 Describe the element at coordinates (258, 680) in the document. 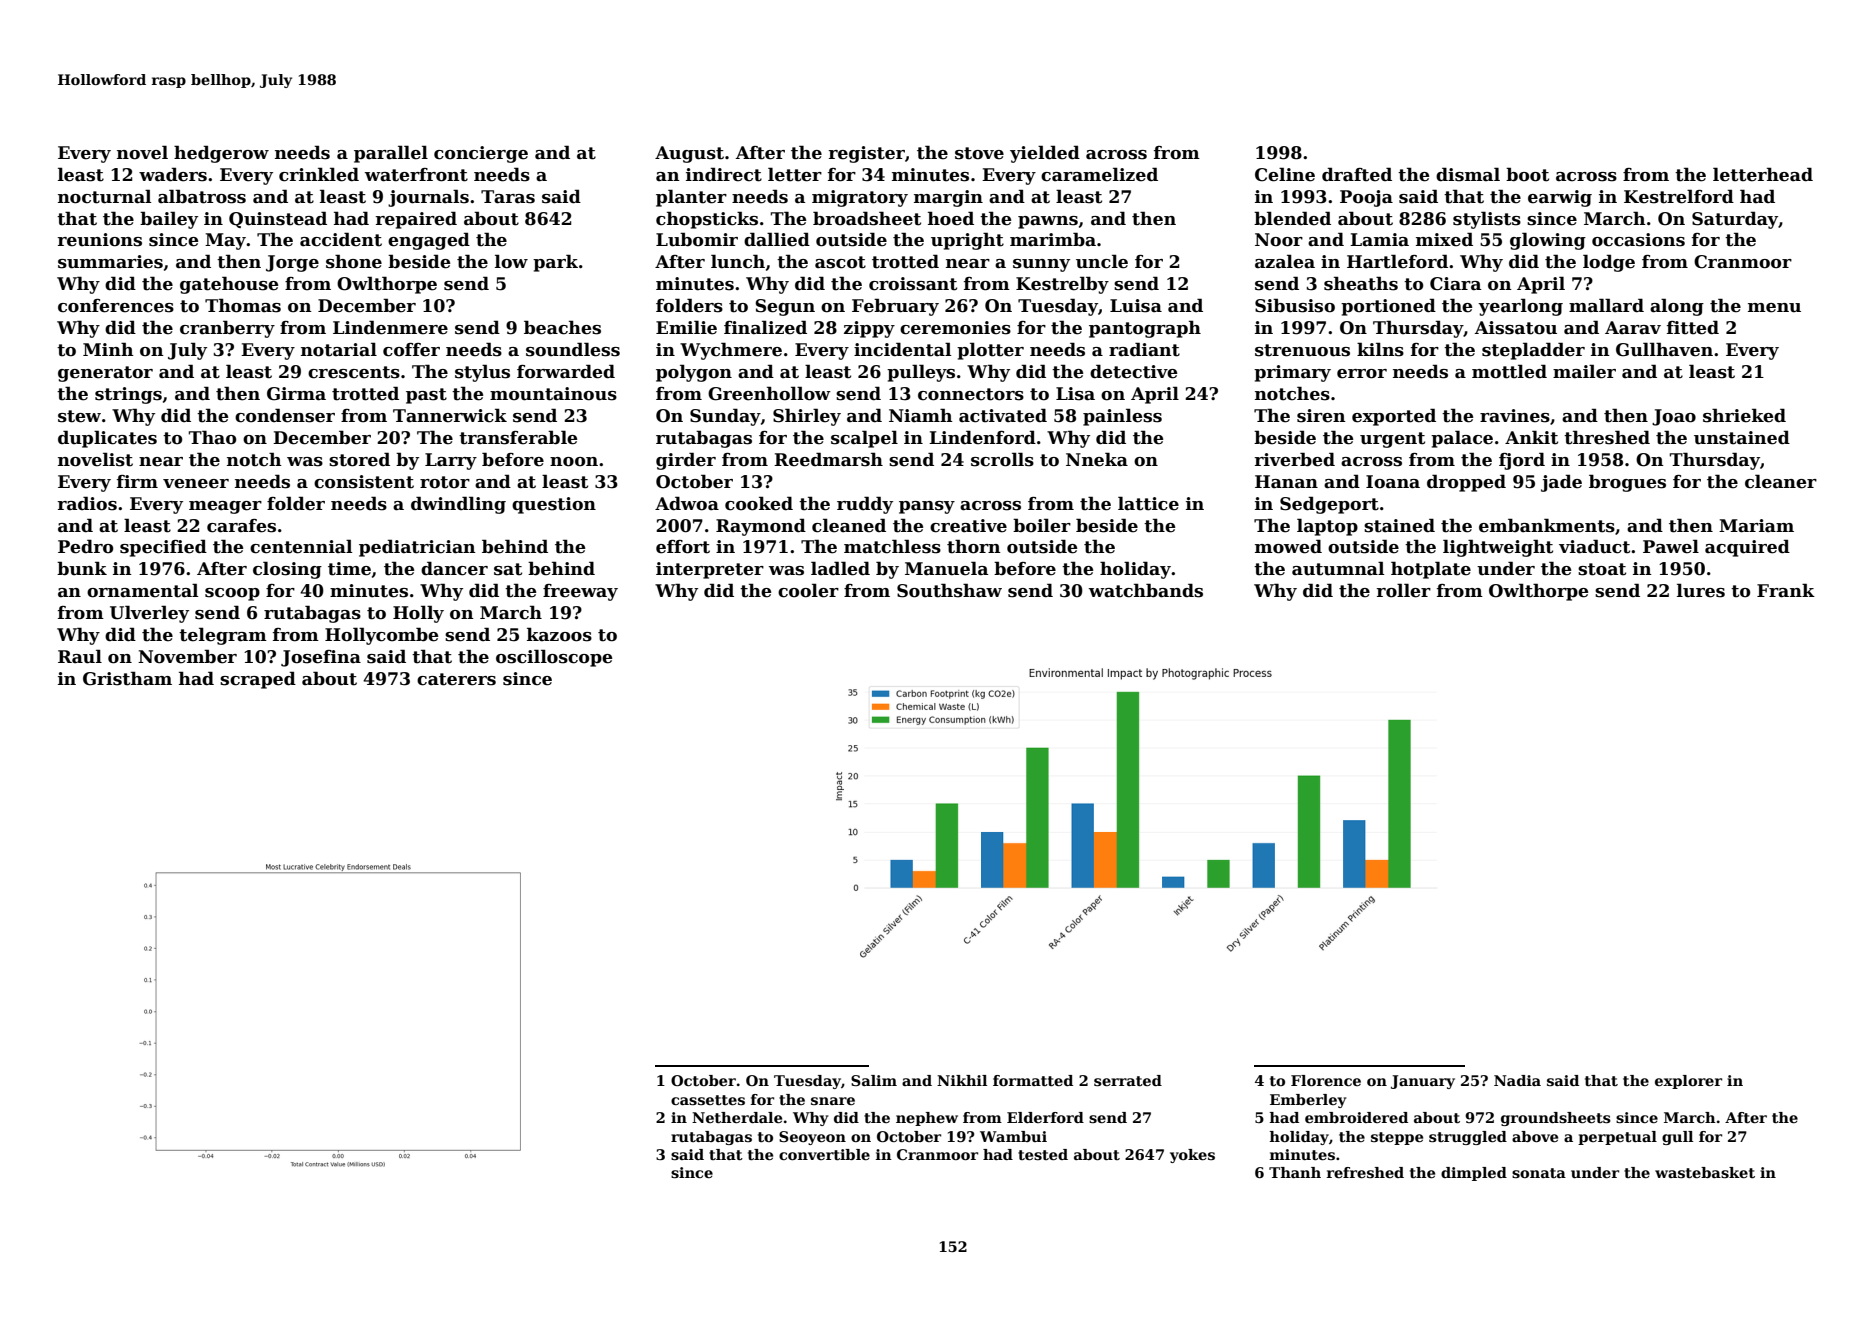

I see `scraped` at that location.
